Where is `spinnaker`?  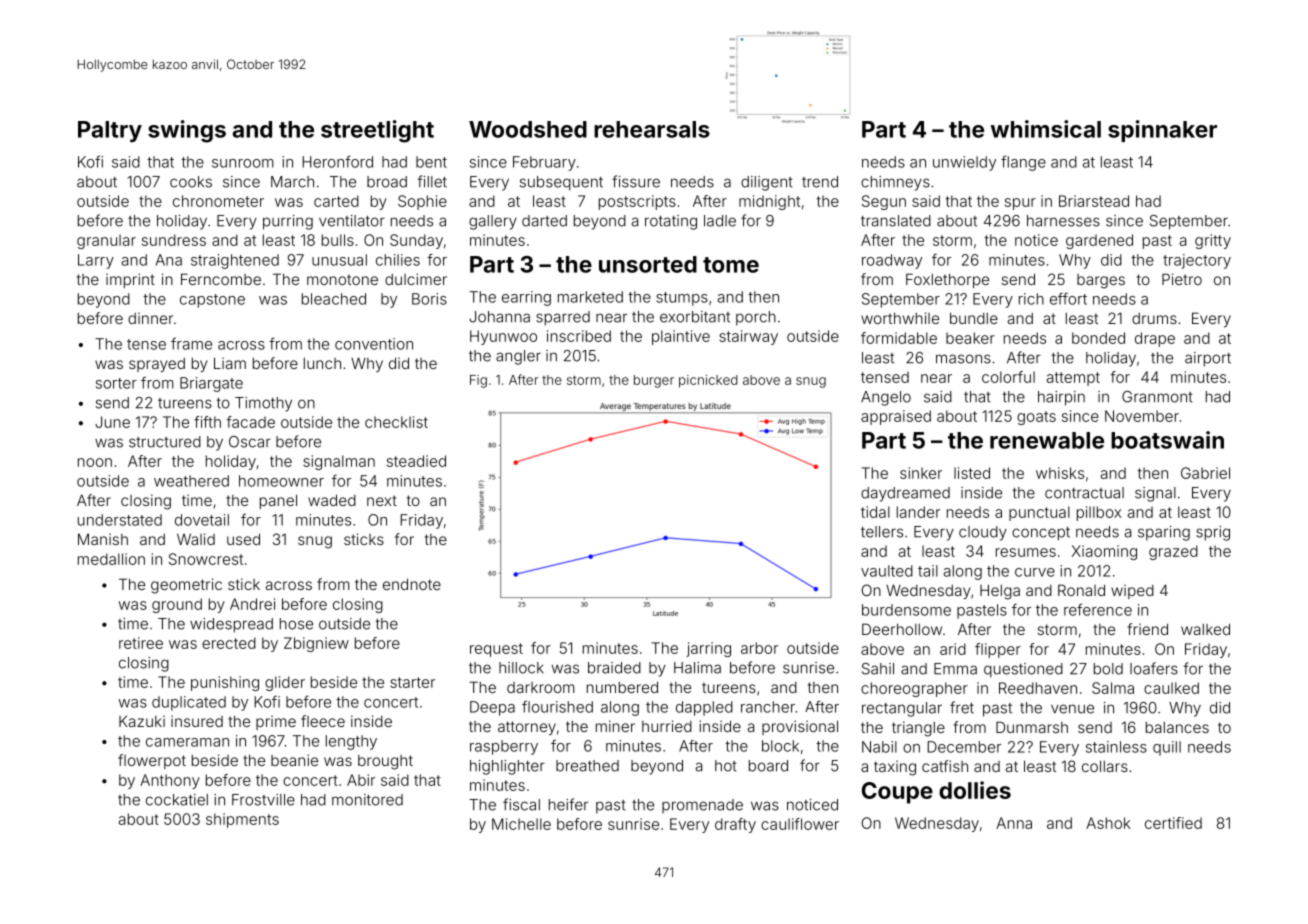 spinnaker is located at coordinates (1162, 131).
